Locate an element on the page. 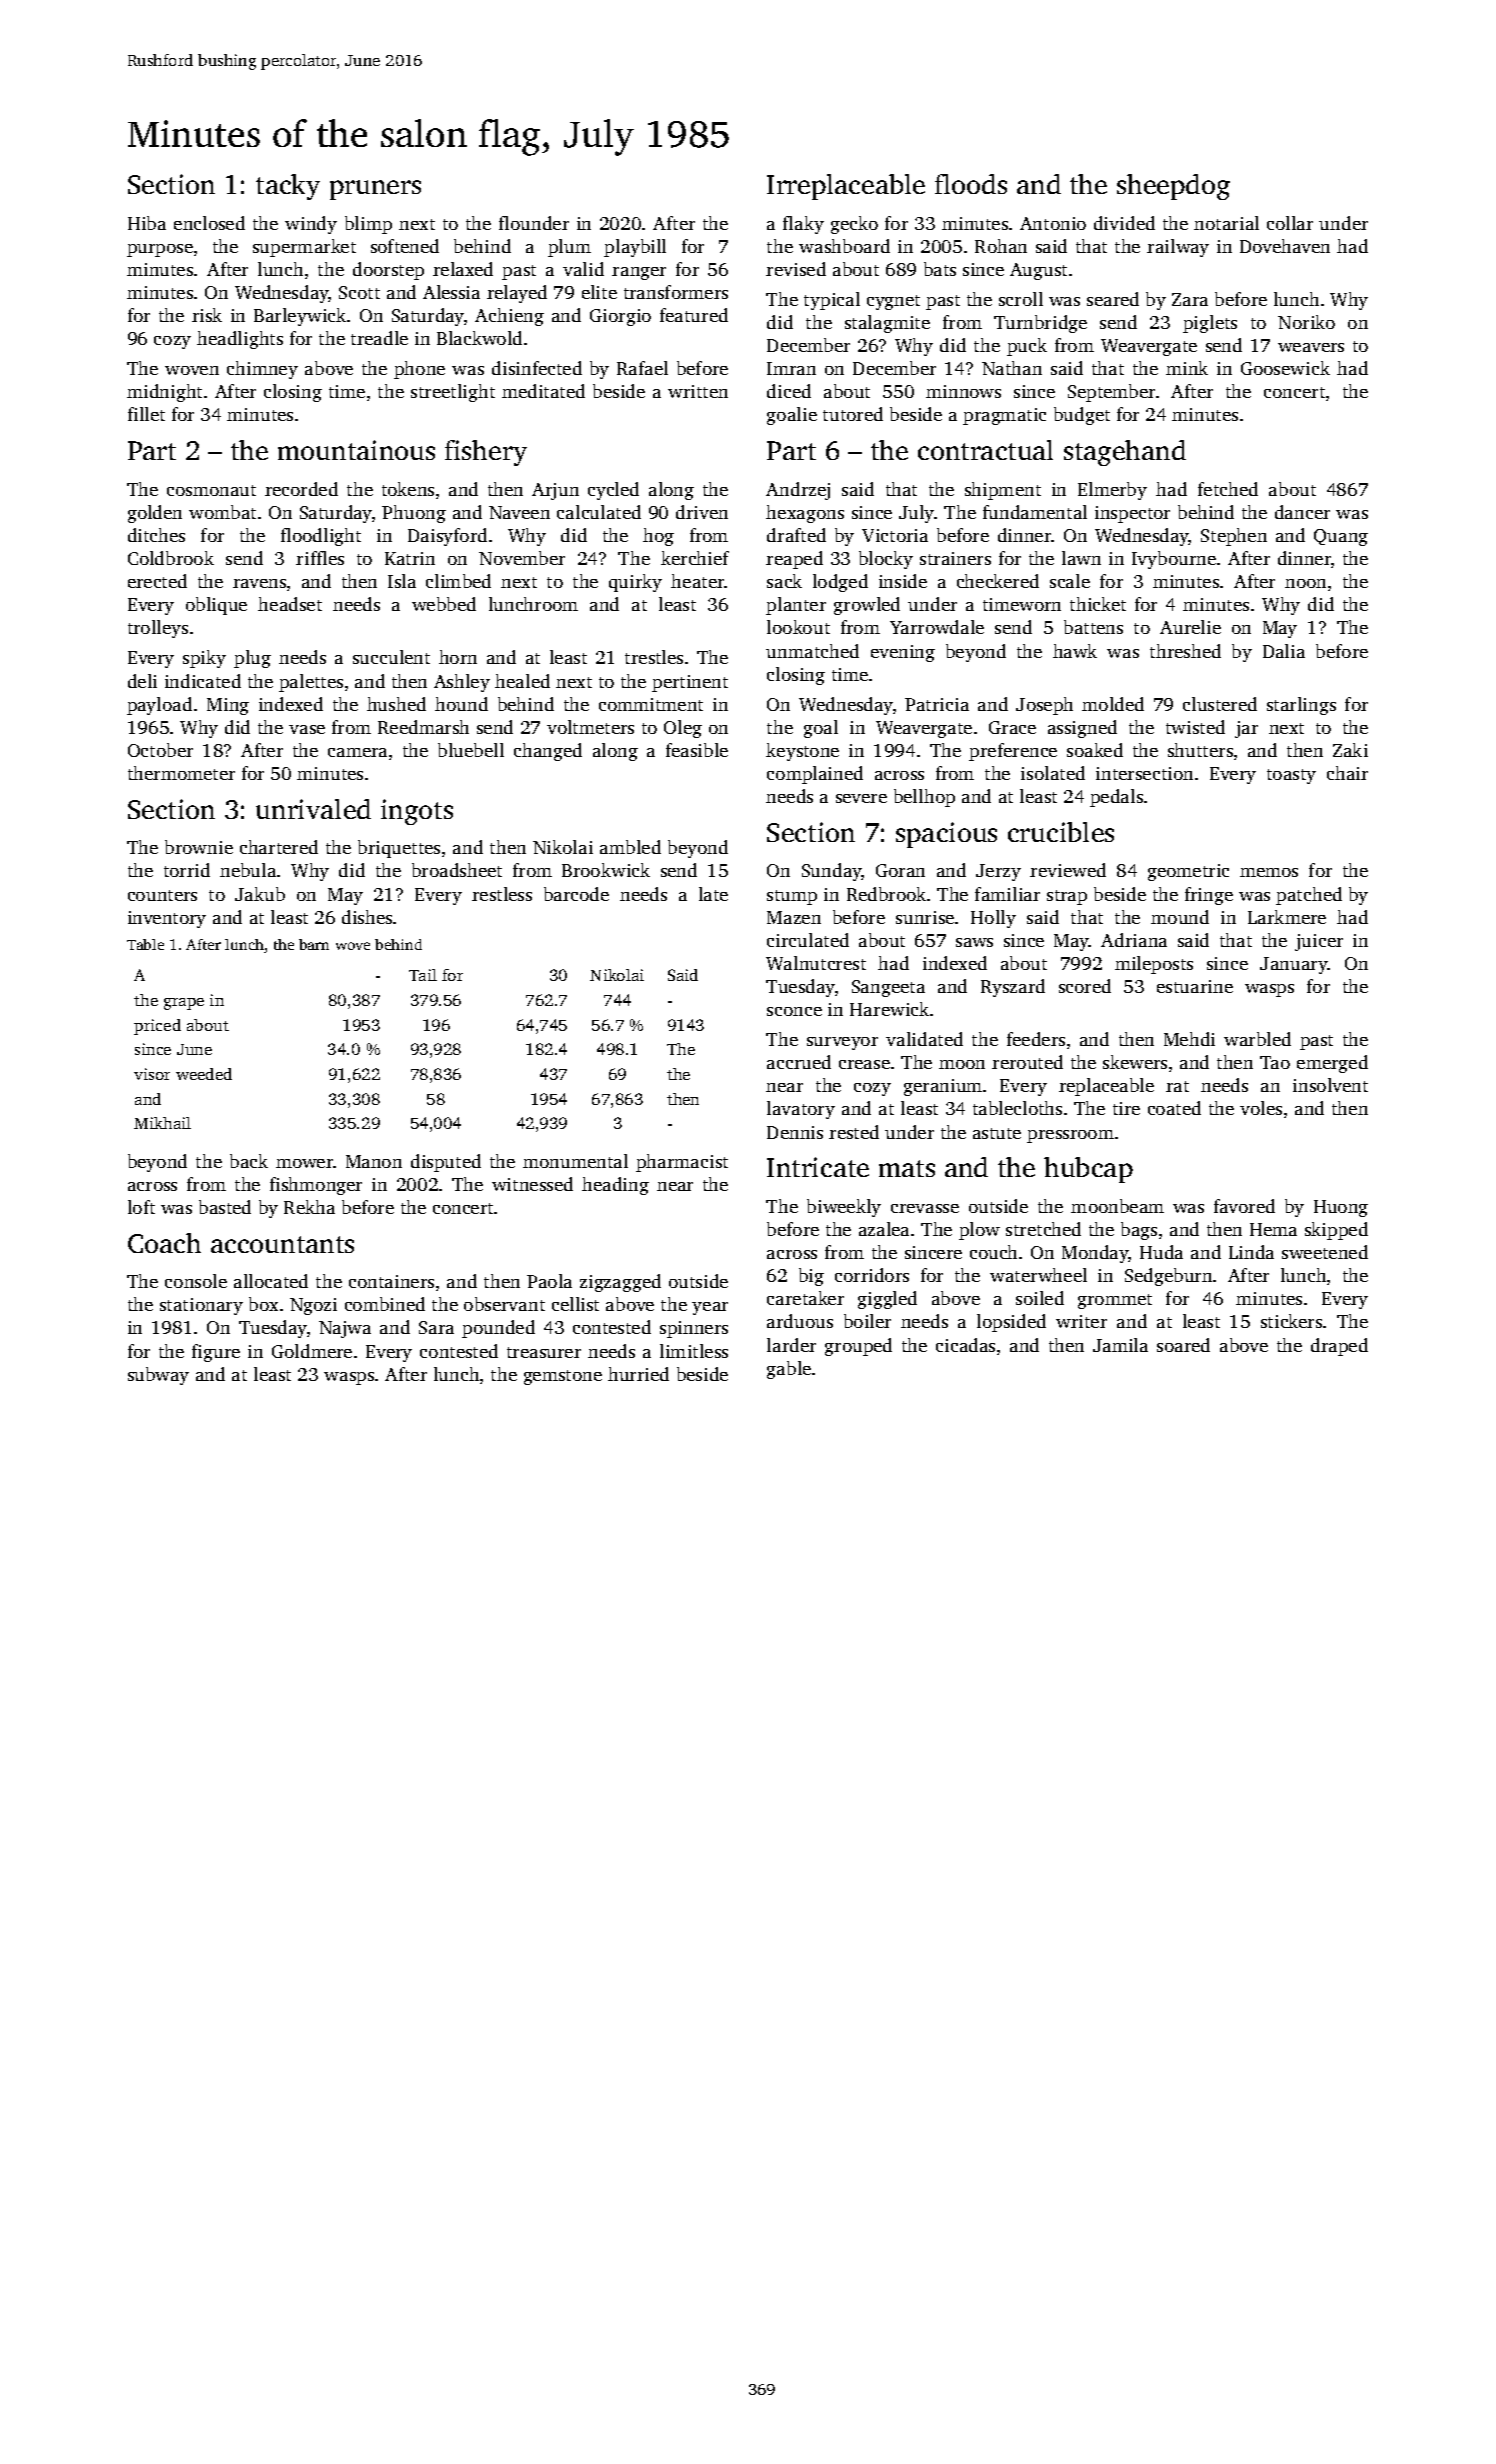 The height and width of the document is (2464, 1496). fishmonger is located at coordinates (316, 1186).
